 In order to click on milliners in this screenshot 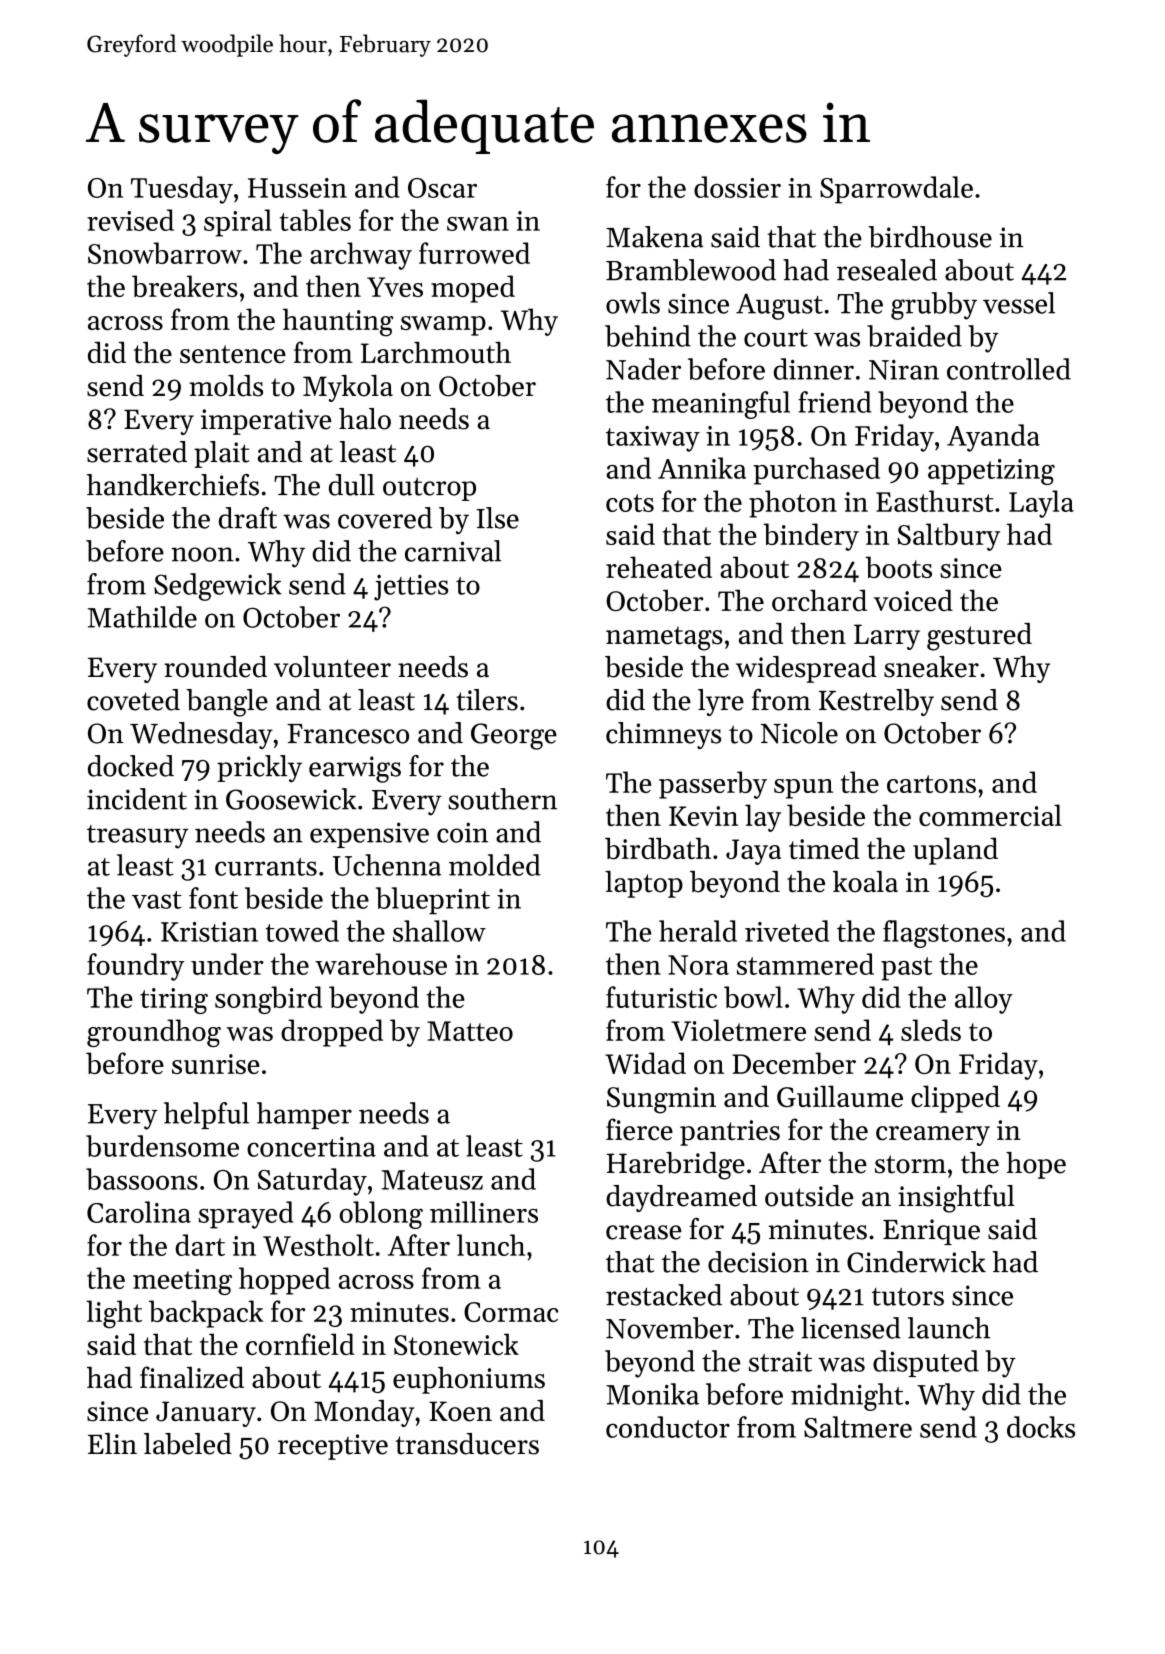, I will do `click(484, 1212)`.
